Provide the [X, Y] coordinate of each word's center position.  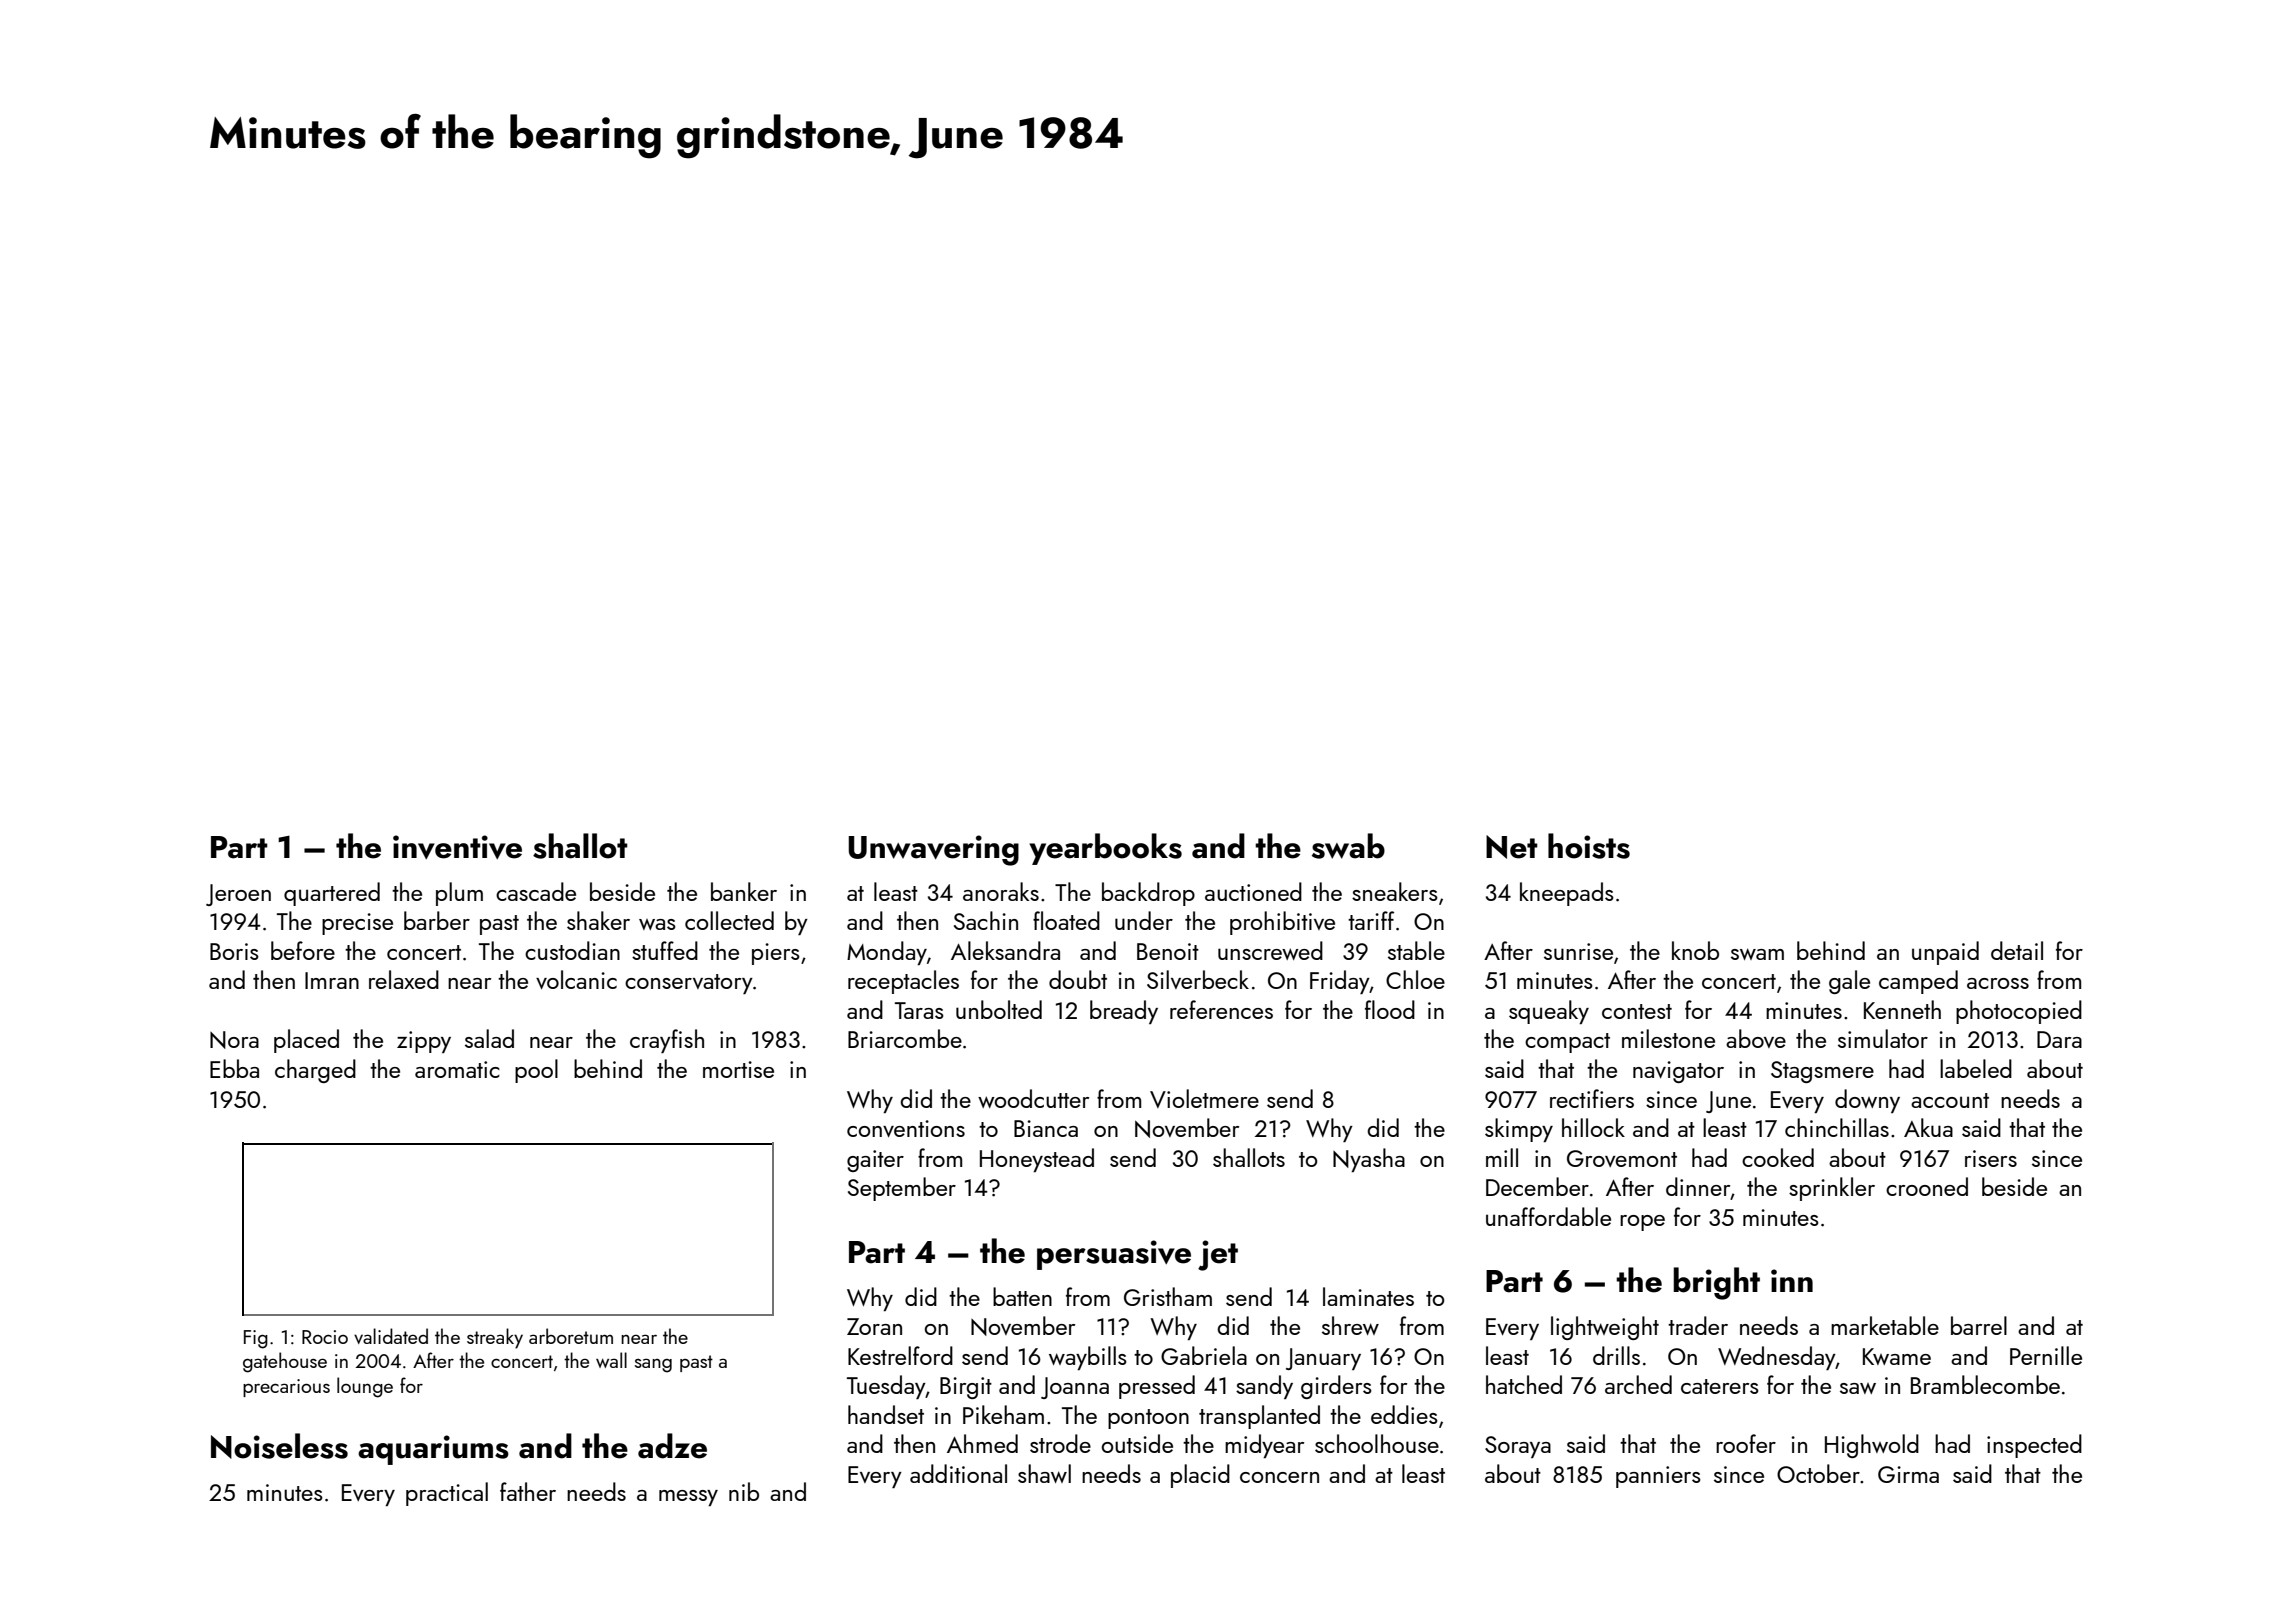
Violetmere [1204, 1098]
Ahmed [982, 1443]
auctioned [1253, 891]
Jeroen [238, 895]
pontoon [1148, 1419]
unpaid [1945, 953]
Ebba [234, 1068]
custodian [572, 950]
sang [653, 1365]
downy [1867, 1101]
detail [2017, 950]
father [528, 1491]
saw [1858, 1388]
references [1221, 1009]
